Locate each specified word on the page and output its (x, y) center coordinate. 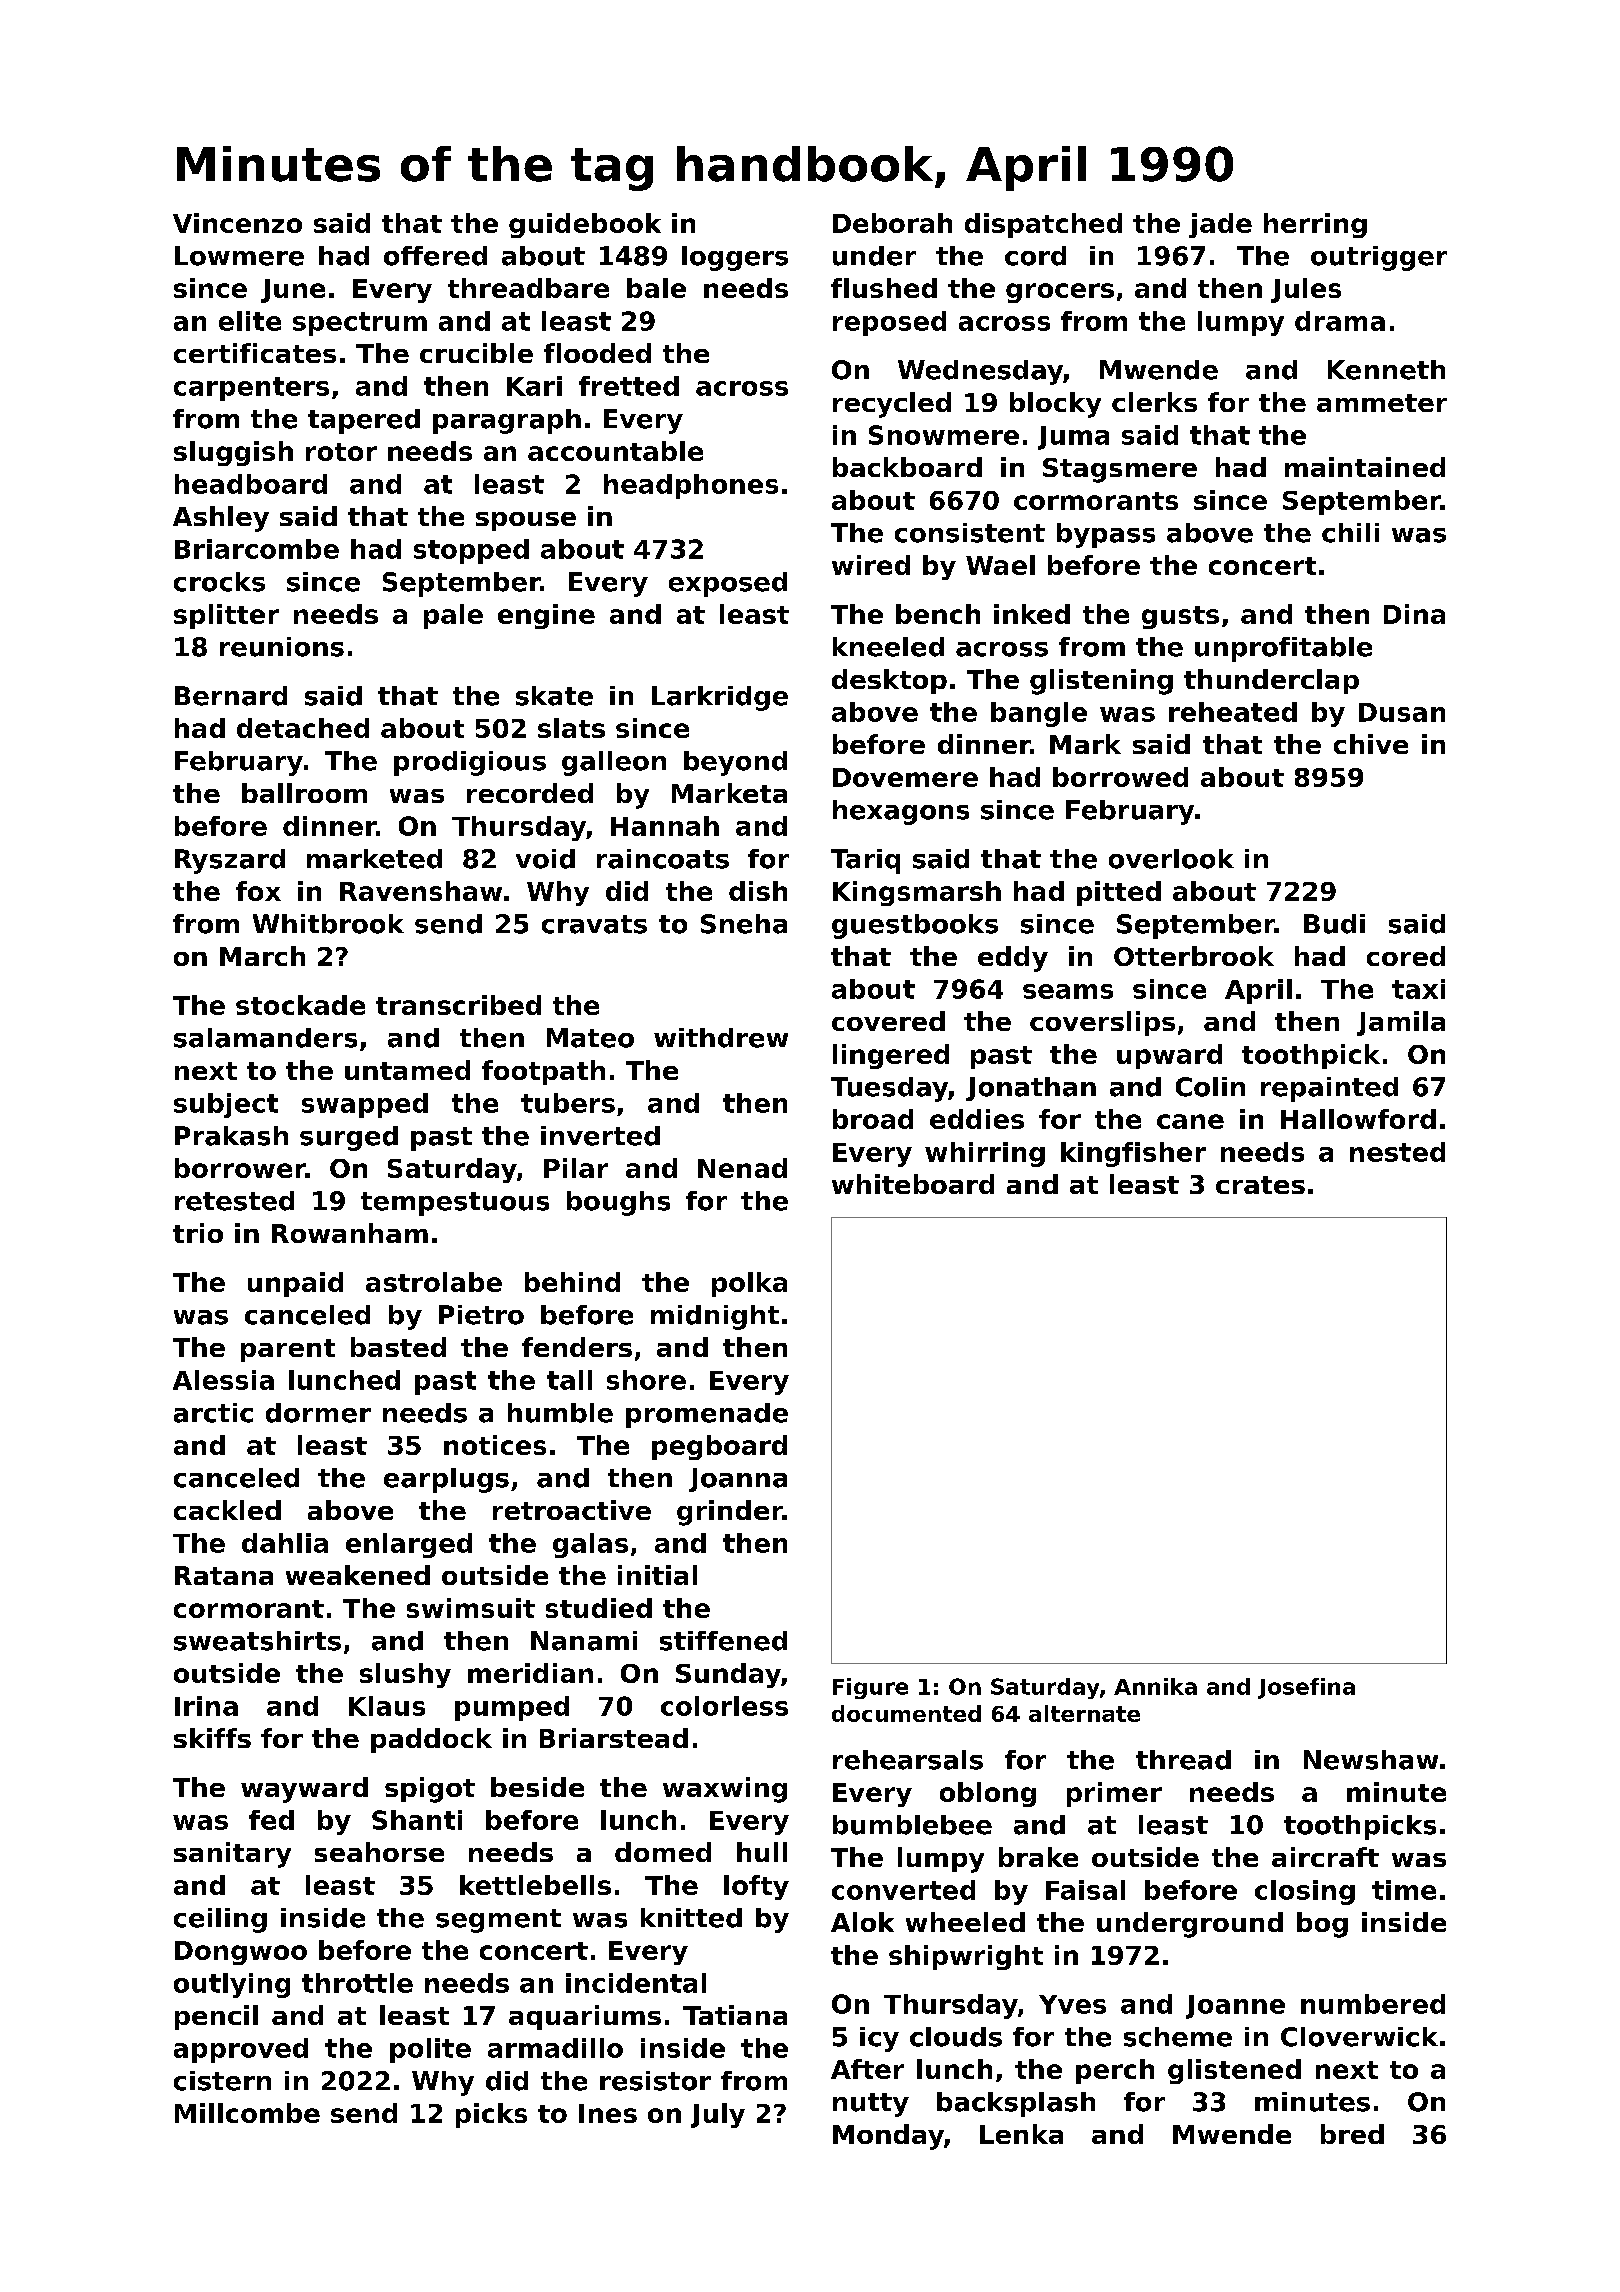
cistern (222, 2081)
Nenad (742, 1168)
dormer (318, 1413)
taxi (1418, 989)
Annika (1155, 1686)
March (262, 956)
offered (435, 256)
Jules (1306, 290)
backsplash (1016, 2104)
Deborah (892, 223)
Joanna (738, 1480)
